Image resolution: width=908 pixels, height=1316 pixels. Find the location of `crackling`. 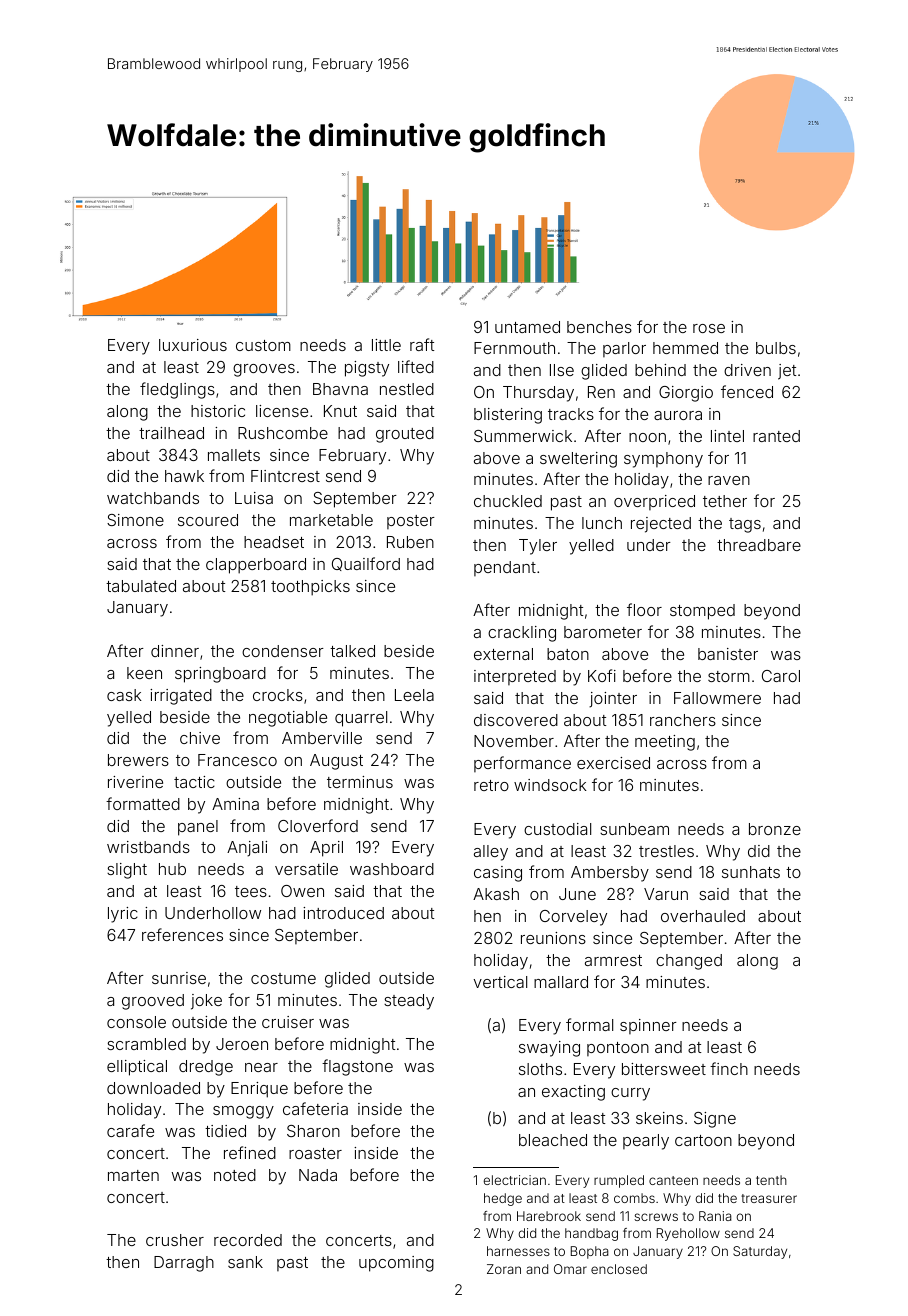

crackling is located at coordinates (522, 634).
